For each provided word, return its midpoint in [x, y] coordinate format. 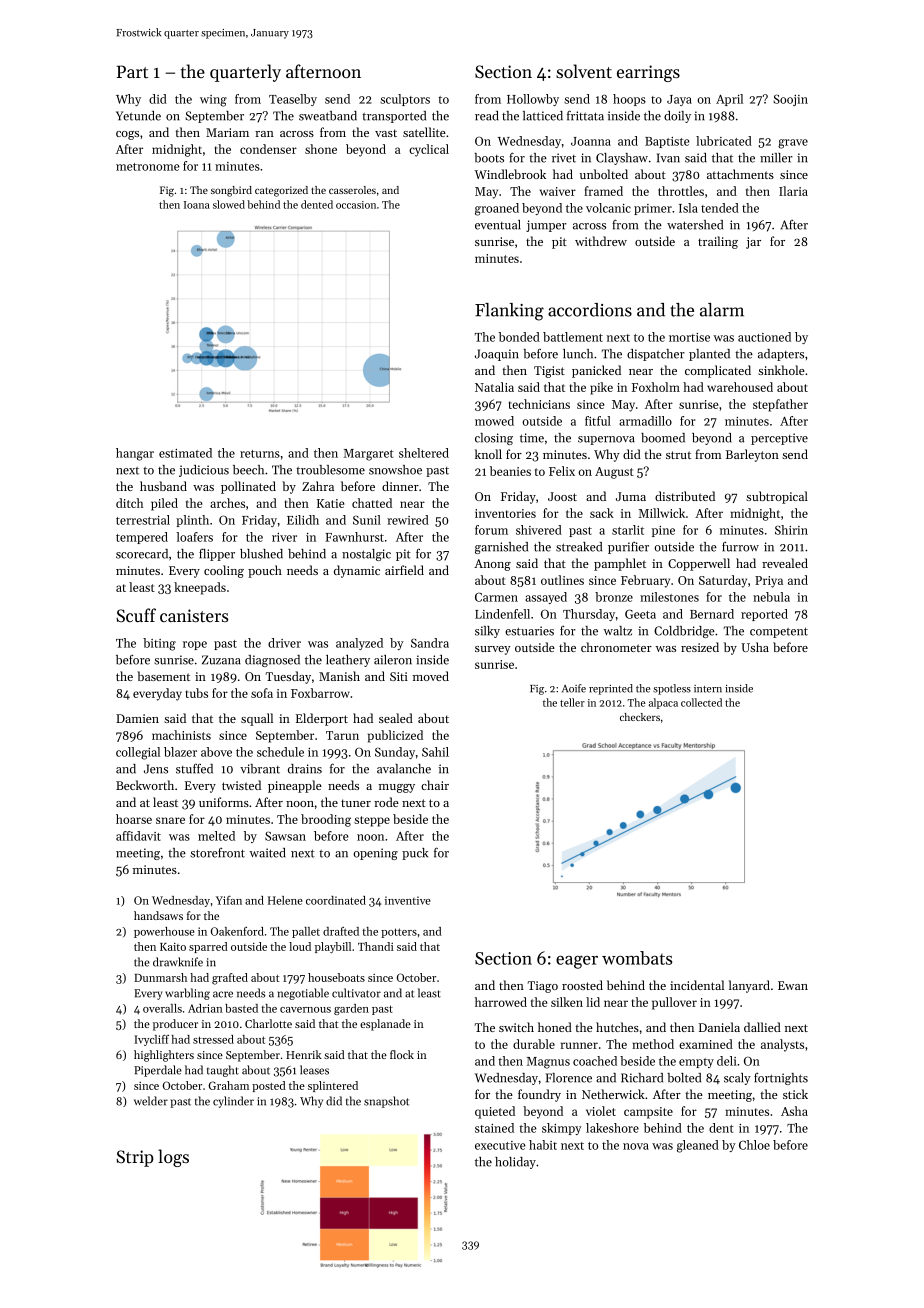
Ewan [793, 985]
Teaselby [293, 100]
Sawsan [285, 836]
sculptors [405, 100]
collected [701, 702]
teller [572, 702]
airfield [404, 570]
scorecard [142, 554]
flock [402, 1054]
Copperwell [699, 564]
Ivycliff [151, 1040]
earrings [648, 73]
